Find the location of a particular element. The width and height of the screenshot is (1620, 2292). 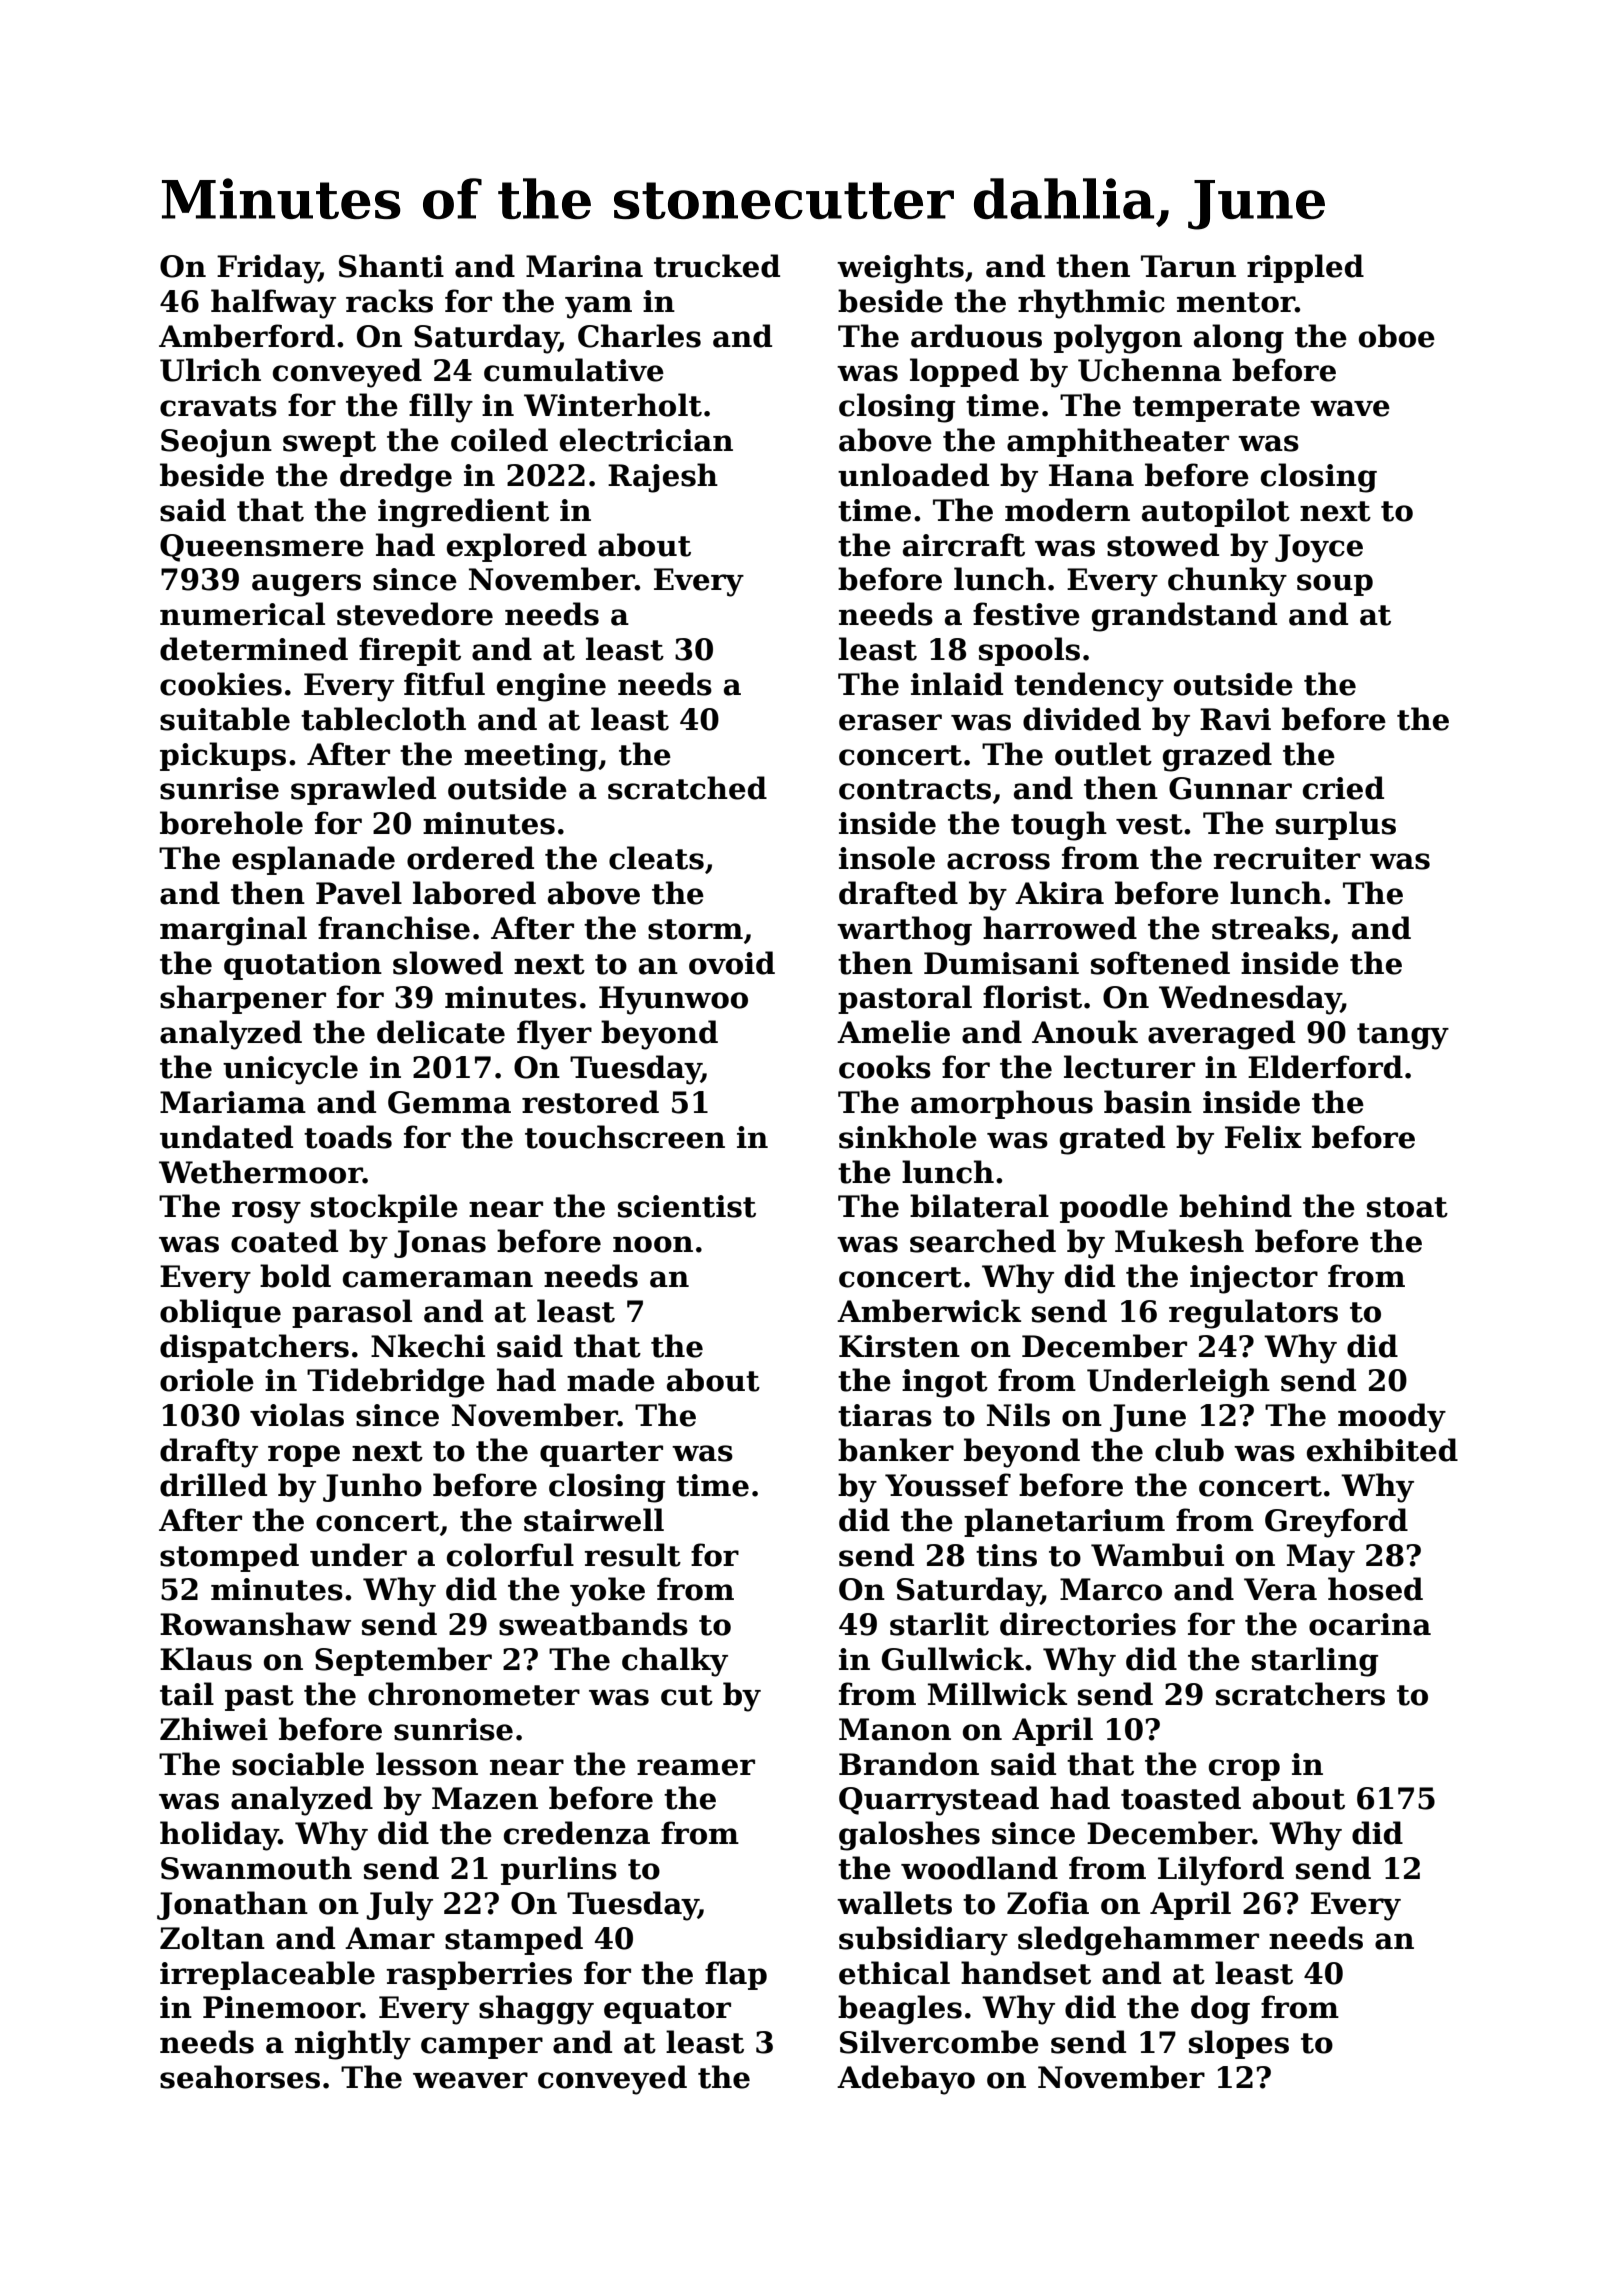

Gullwick is located at coordinates (953, 1659).
